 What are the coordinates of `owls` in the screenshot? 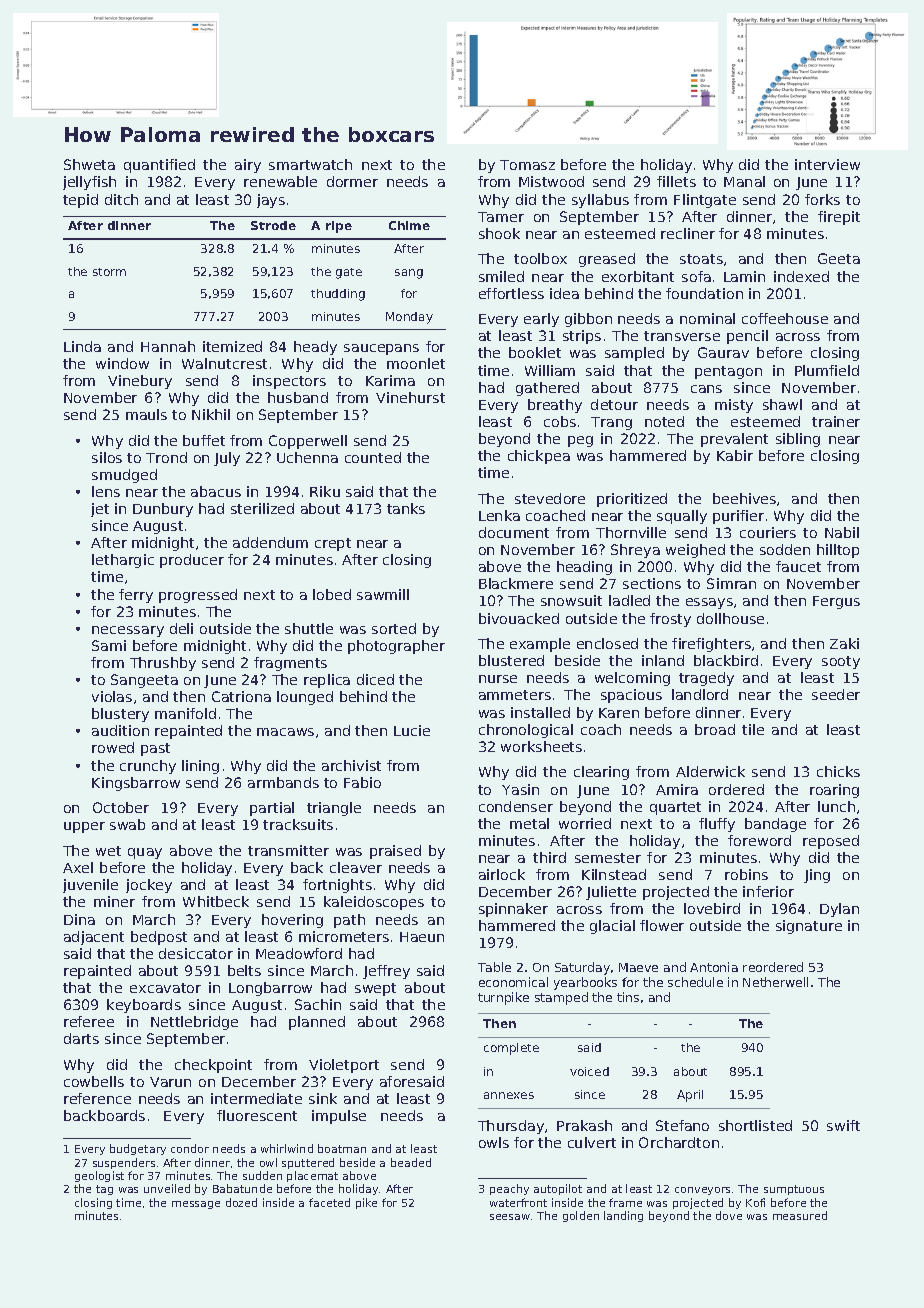 It's located at (494, 1142).
